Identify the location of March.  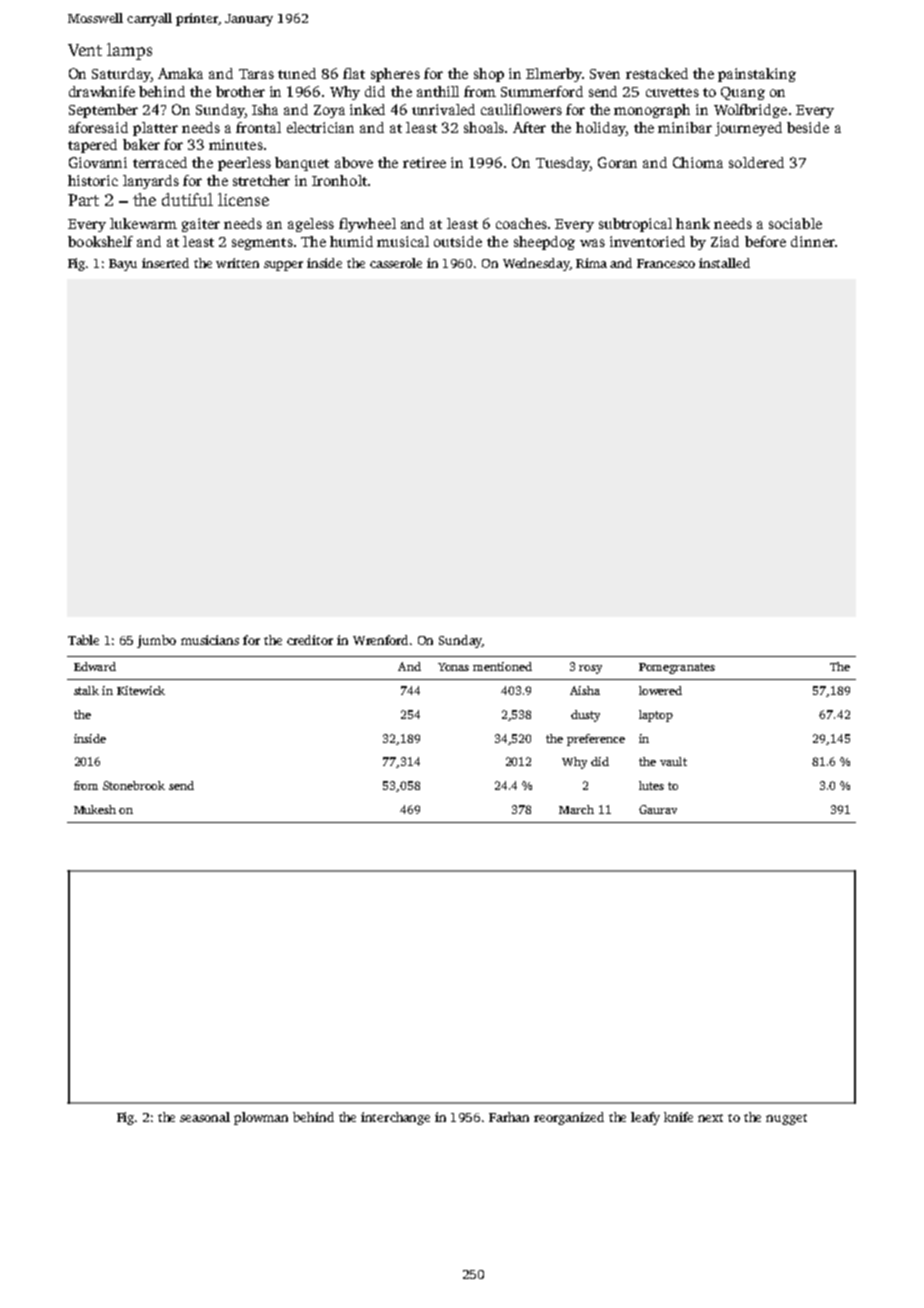
(576, 809).
